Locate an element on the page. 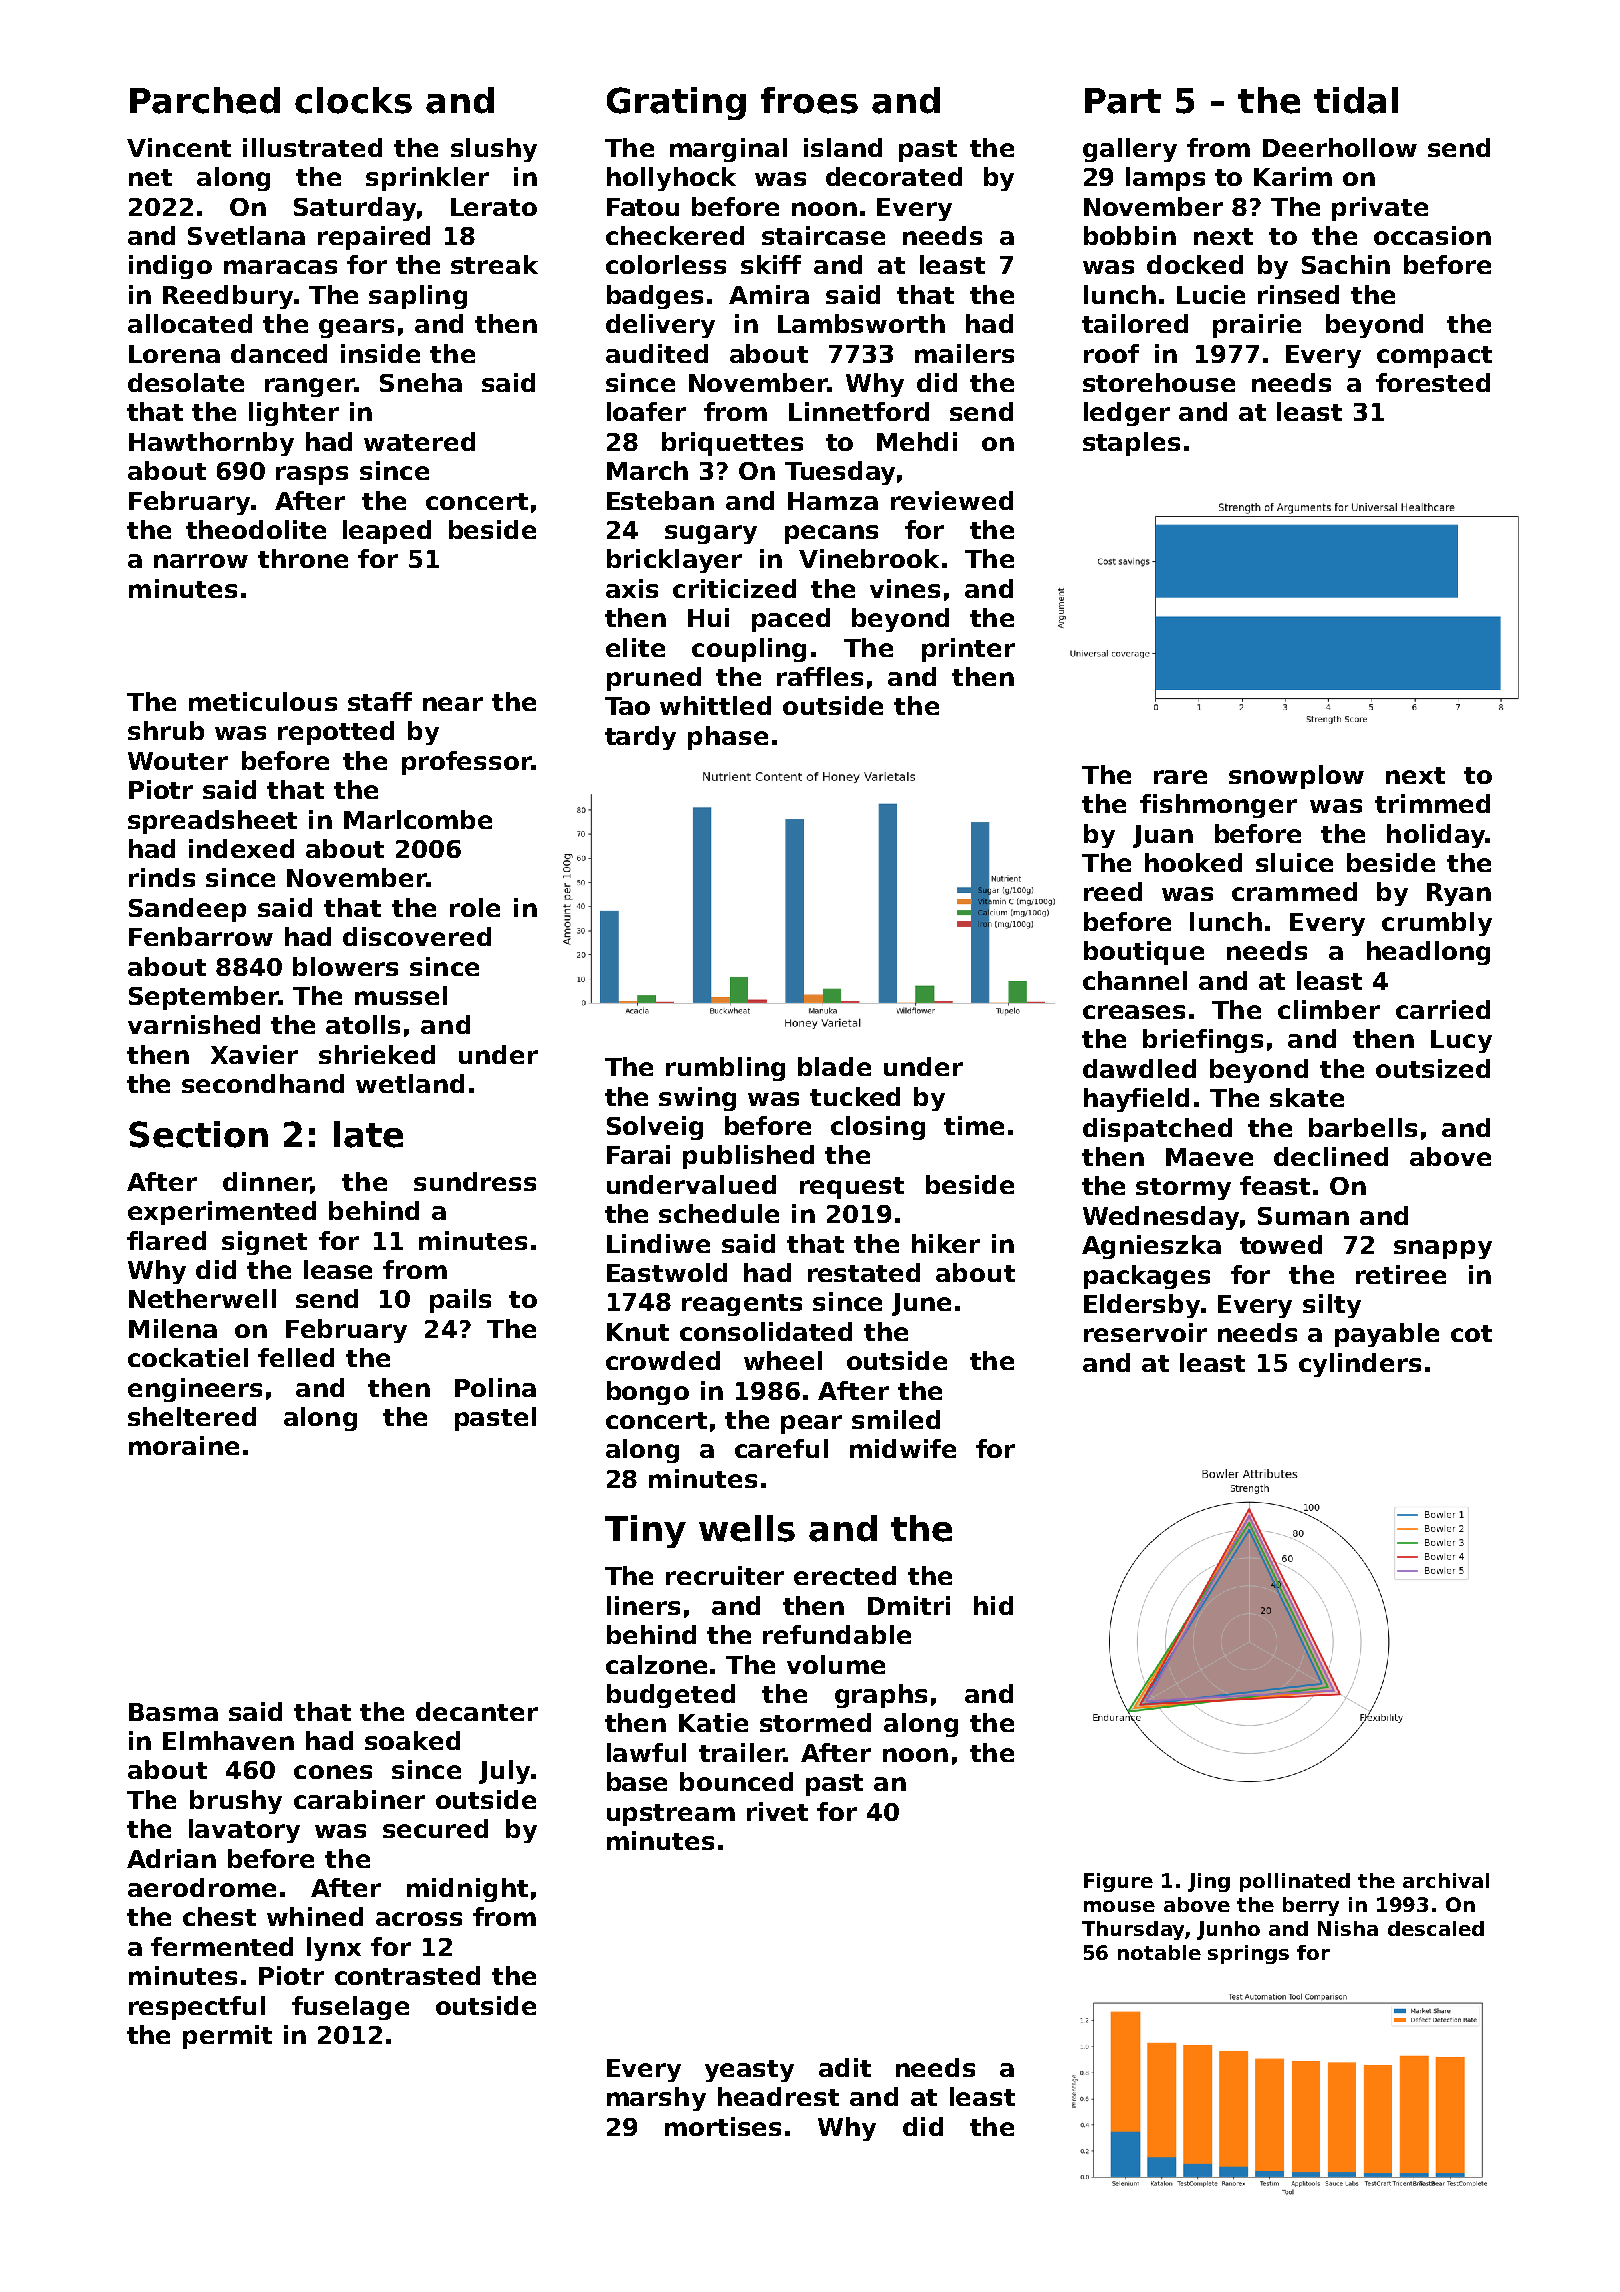 The width and height of the page is (1620, 2292). meticulous is located at coordinates (263, 701).
